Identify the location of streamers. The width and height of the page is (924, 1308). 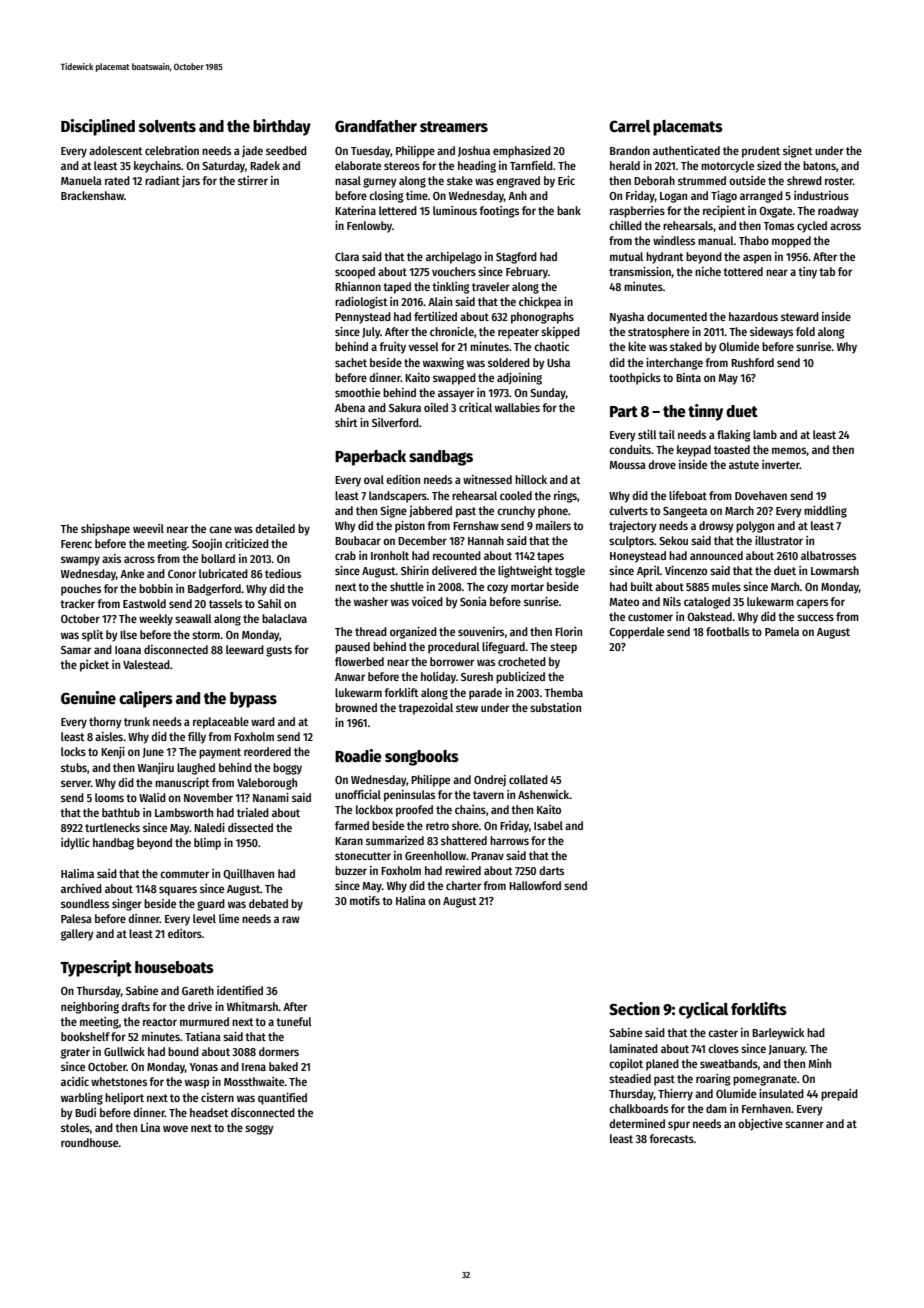
(454, 126).
